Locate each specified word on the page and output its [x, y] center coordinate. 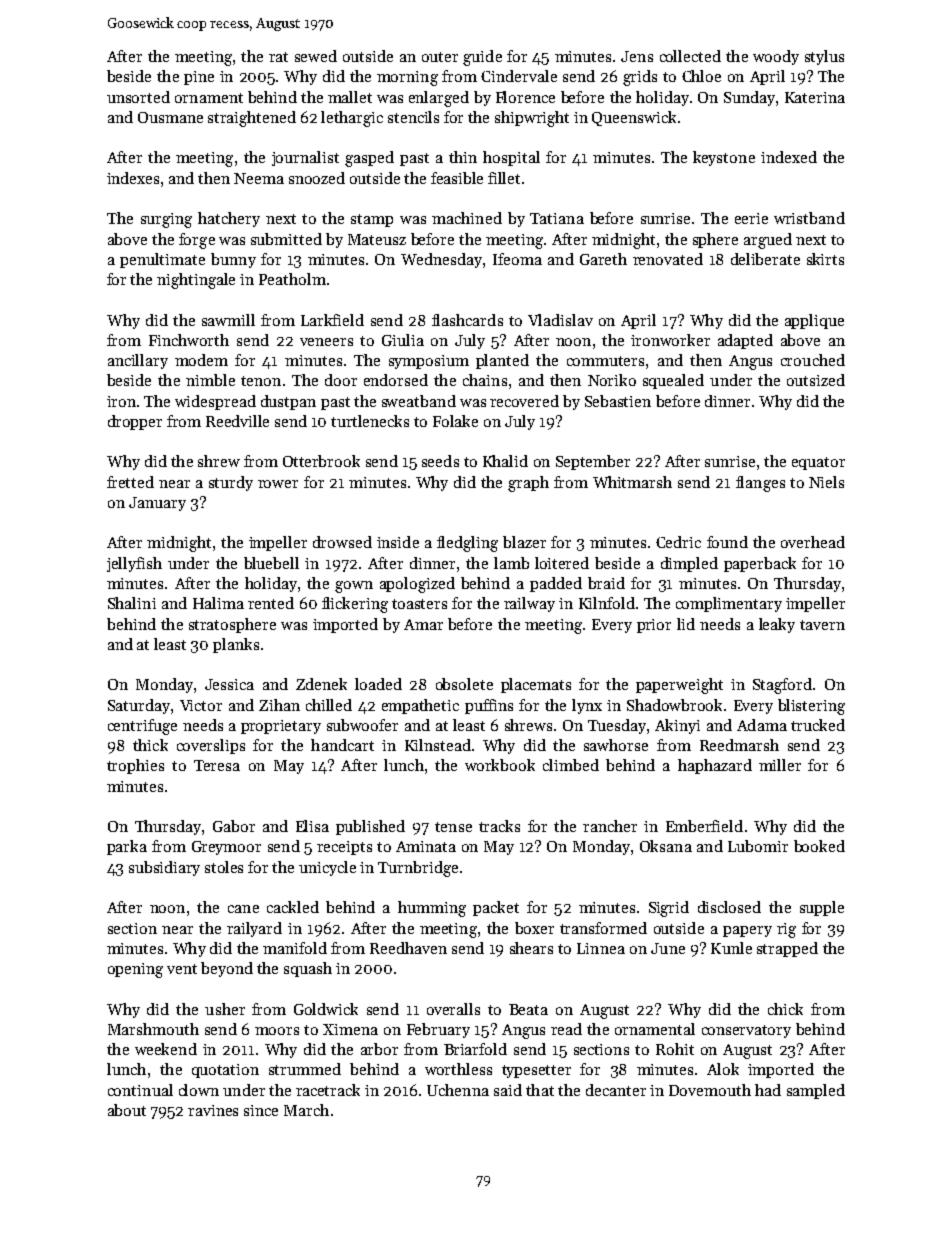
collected [690, 56]
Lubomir [758, 846]
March [306, 1110]
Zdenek [321, 684]
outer [440, 57]
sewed [316, 56]
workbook [500, 765]
